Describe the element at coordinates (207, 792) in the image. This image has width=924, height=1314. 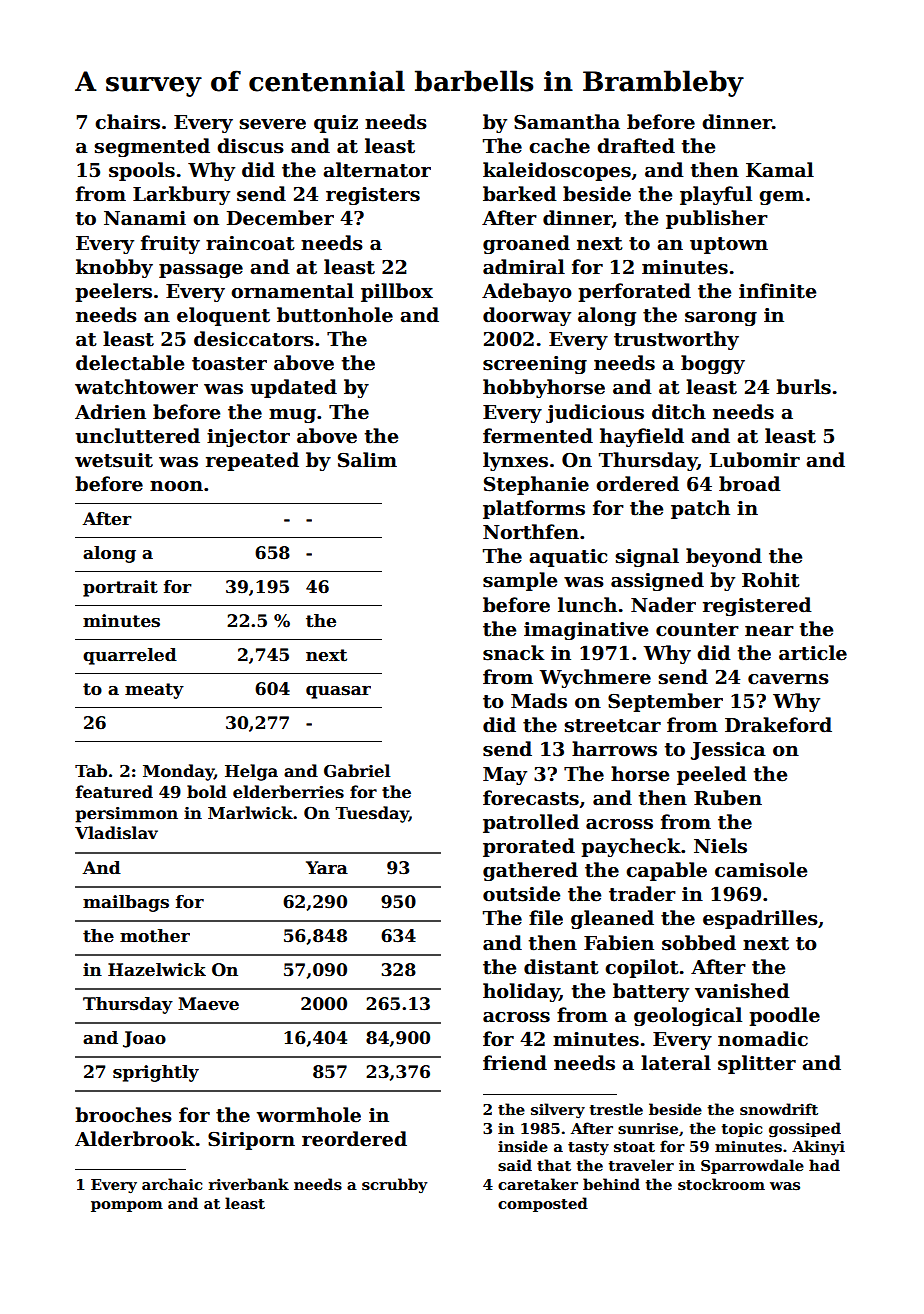
I see `bold` at that location.
